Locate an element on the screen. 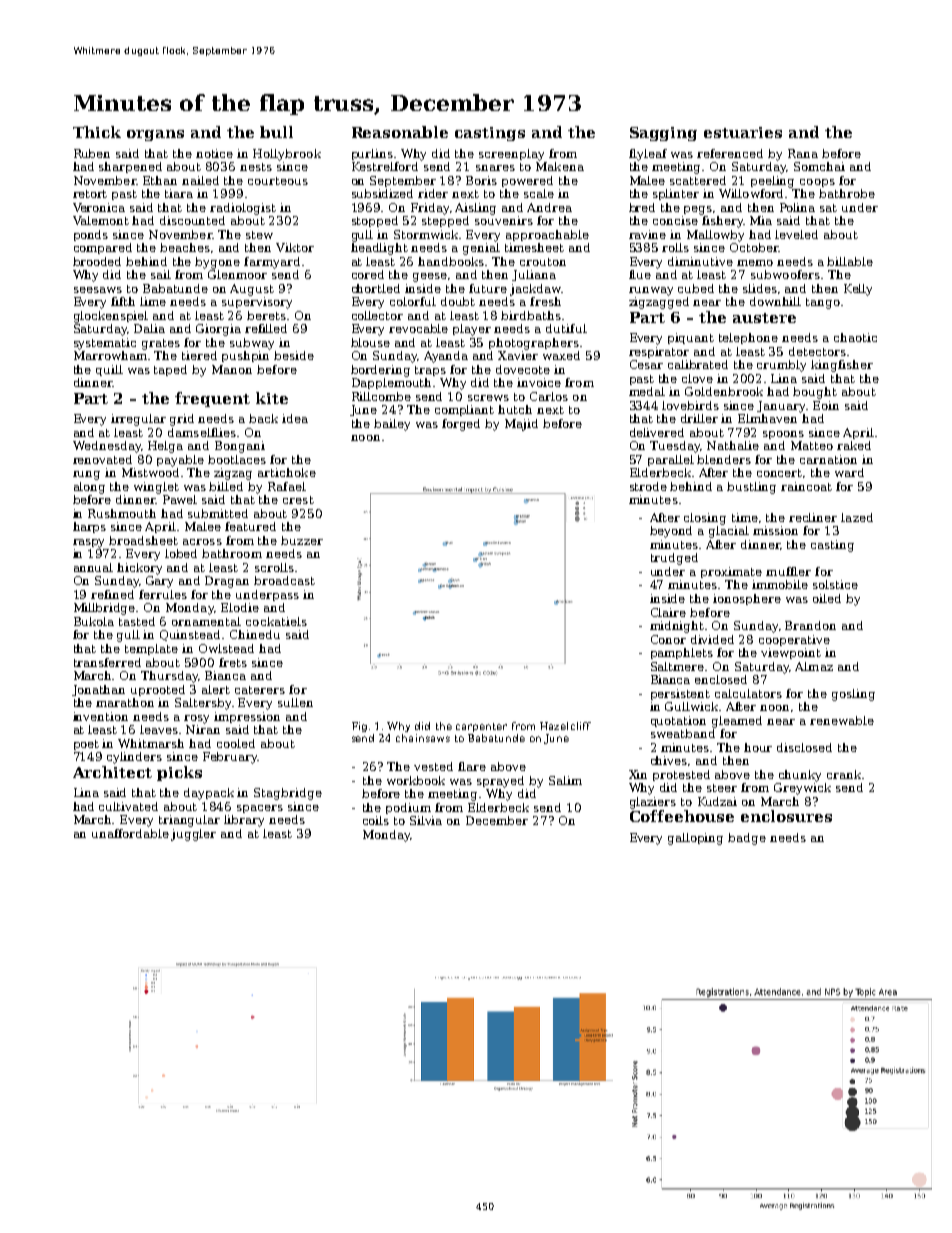 Image resolution: width=952 pixels, height=1233 pixels. crouton is located at coordinates (543, 262).
